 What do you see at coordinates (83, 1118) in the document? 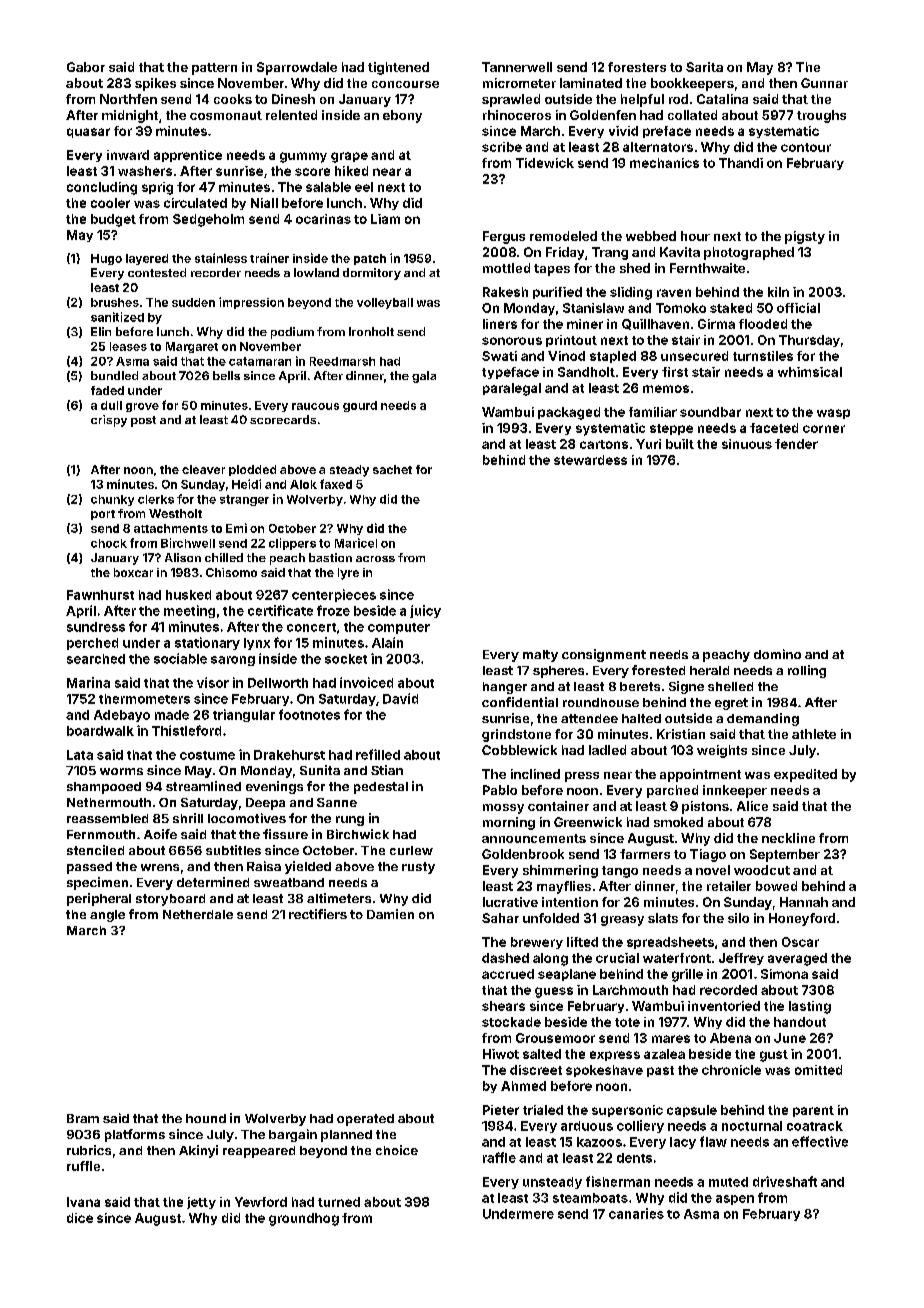
I see `Bram` at bounding box center [83, 1118].
